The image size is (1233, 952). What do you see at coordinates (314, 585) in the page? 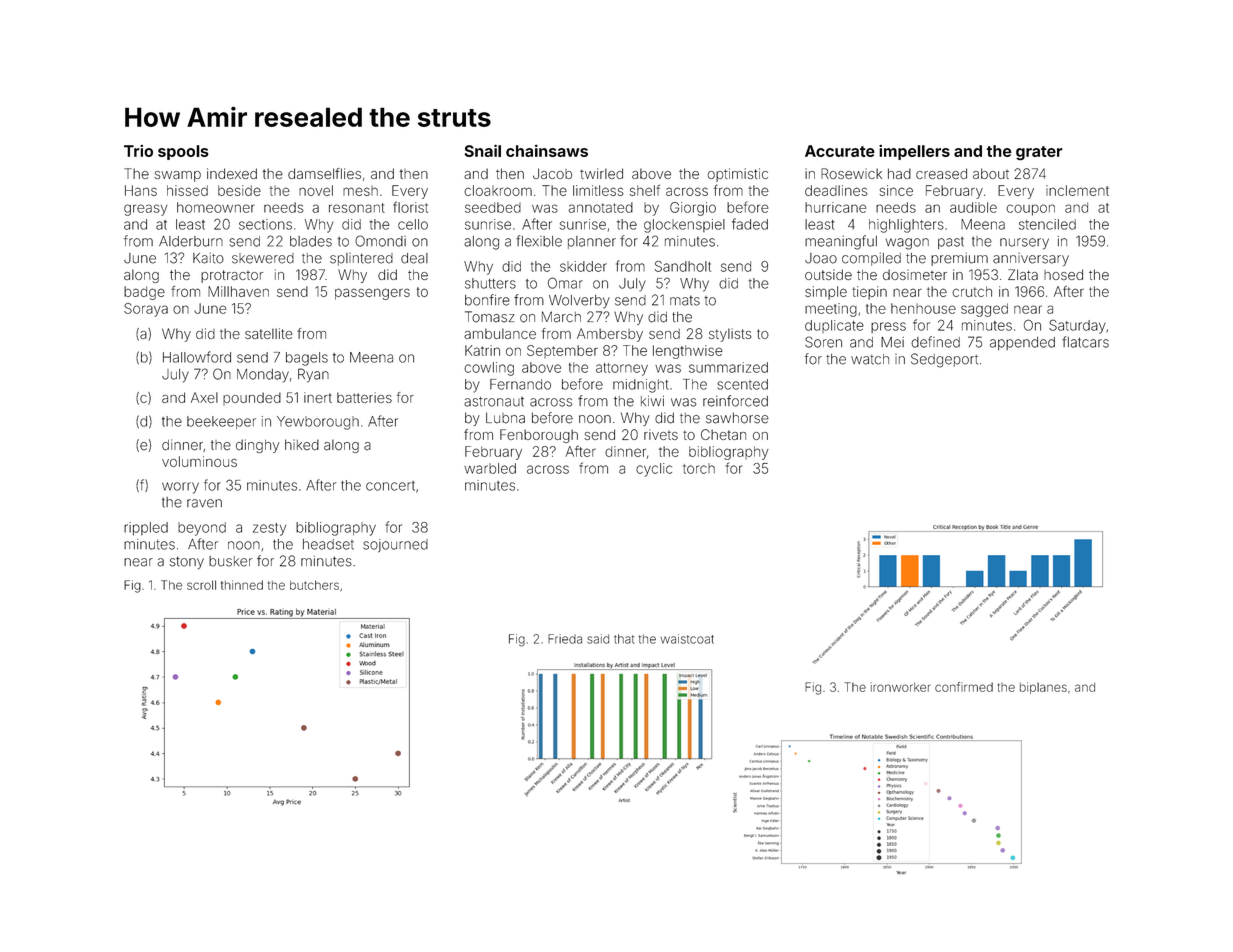
I see `butchers` at bounding box center [314, 585].
